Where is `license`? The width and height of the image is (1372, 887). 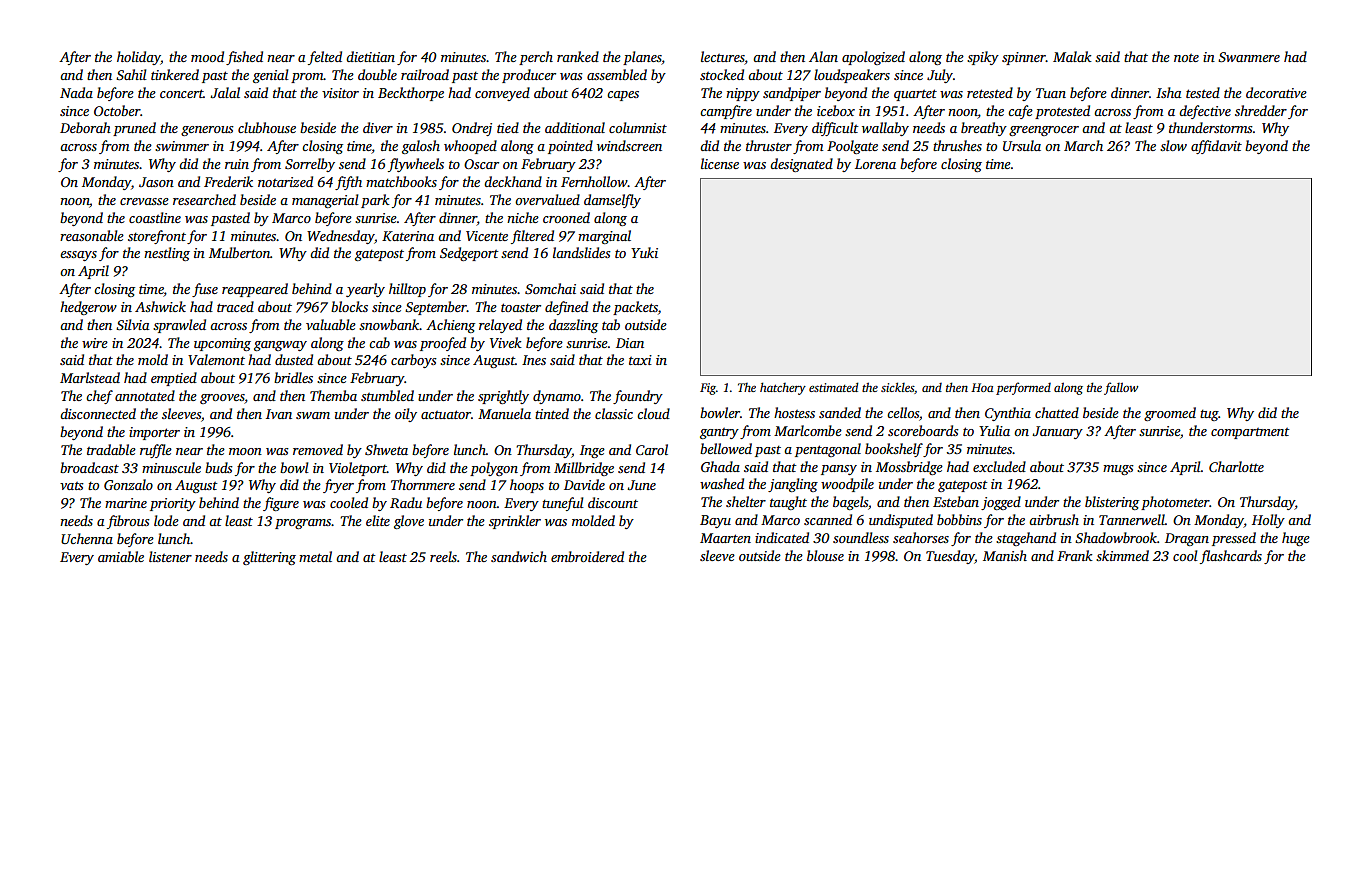
license is located at coordinates (720, 163).
